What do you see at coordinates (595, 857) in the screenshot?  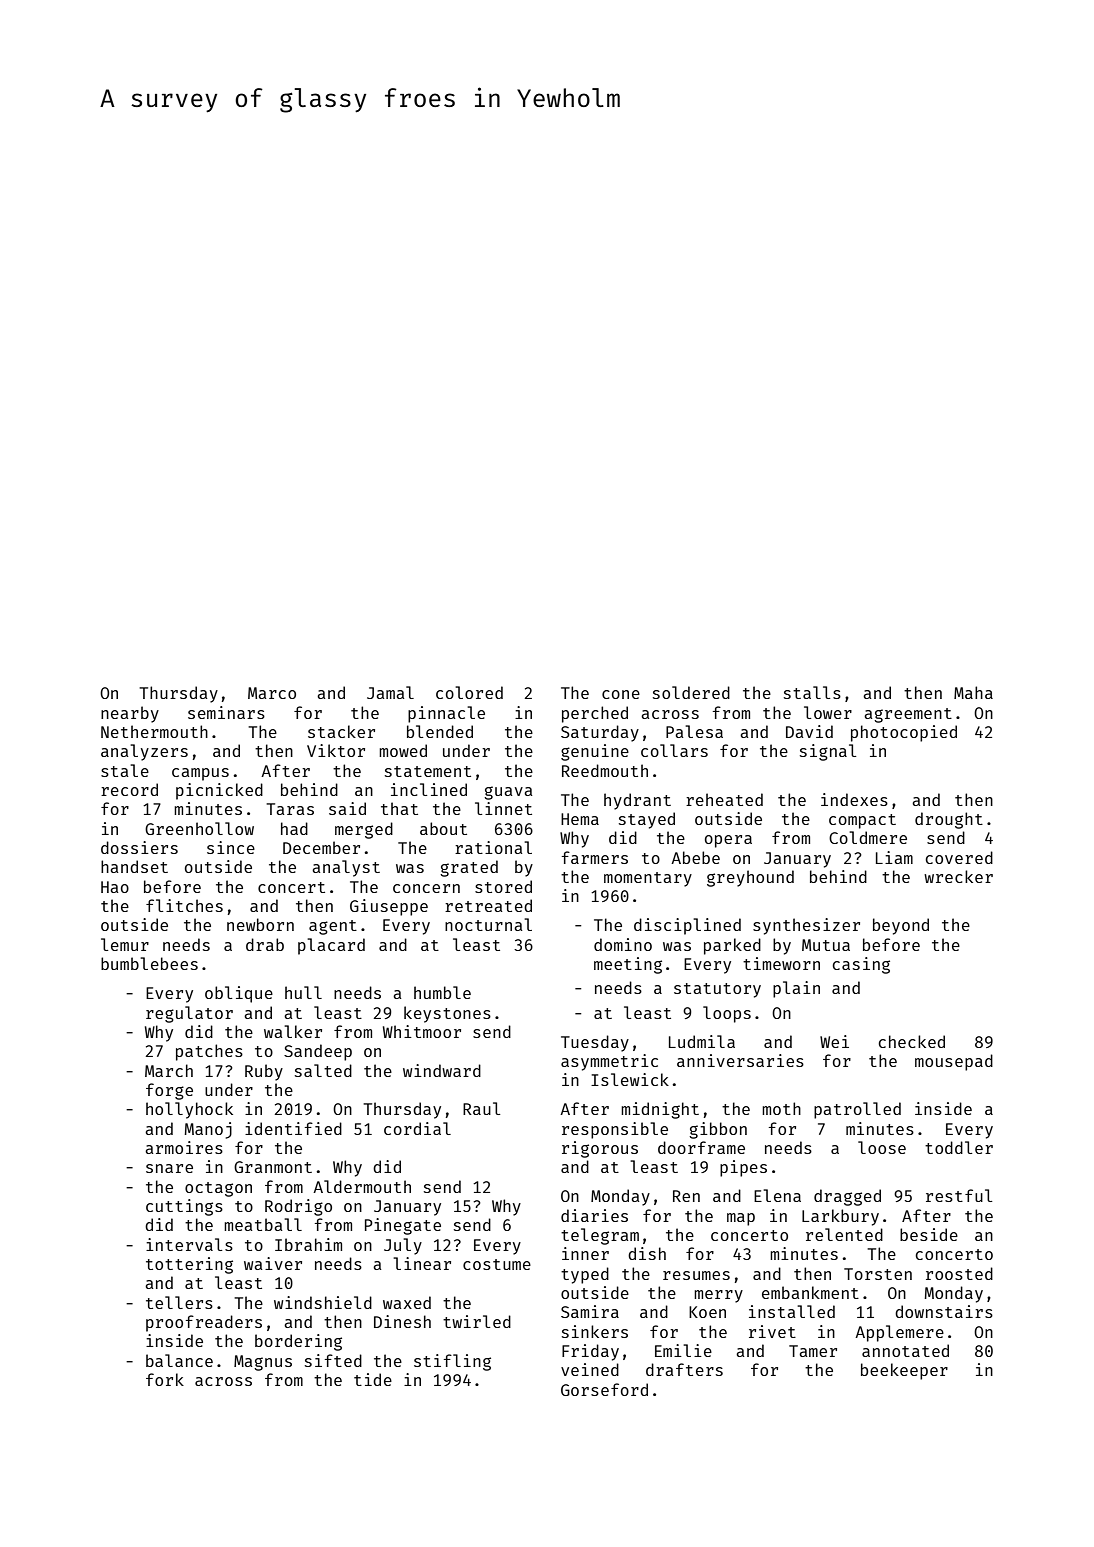 I see `farmers` at bounding box center [595, 857].
